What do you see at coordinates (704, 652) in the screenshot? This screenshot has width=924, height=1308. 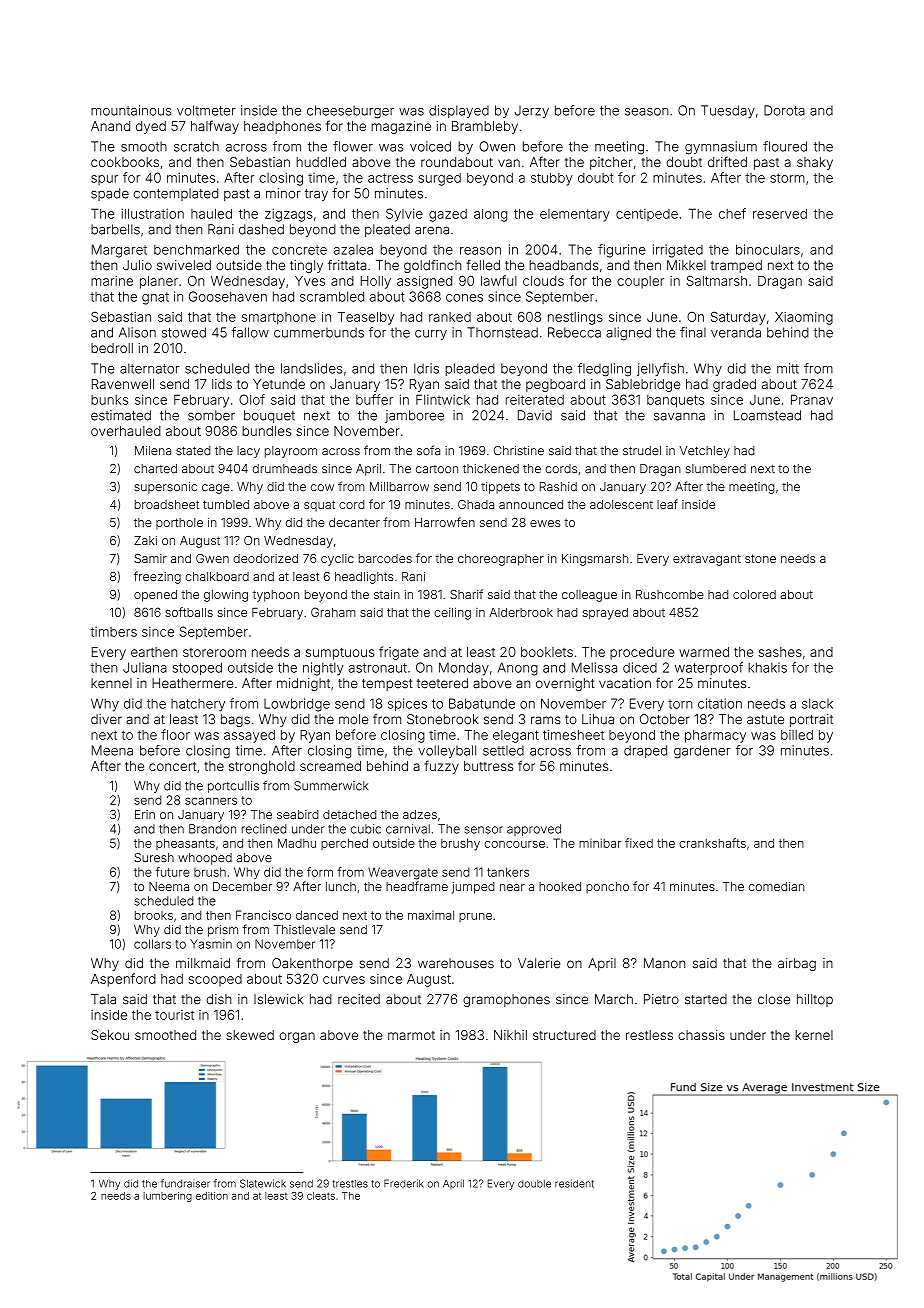 I see `warmed` at bounding box center [704, 652].
